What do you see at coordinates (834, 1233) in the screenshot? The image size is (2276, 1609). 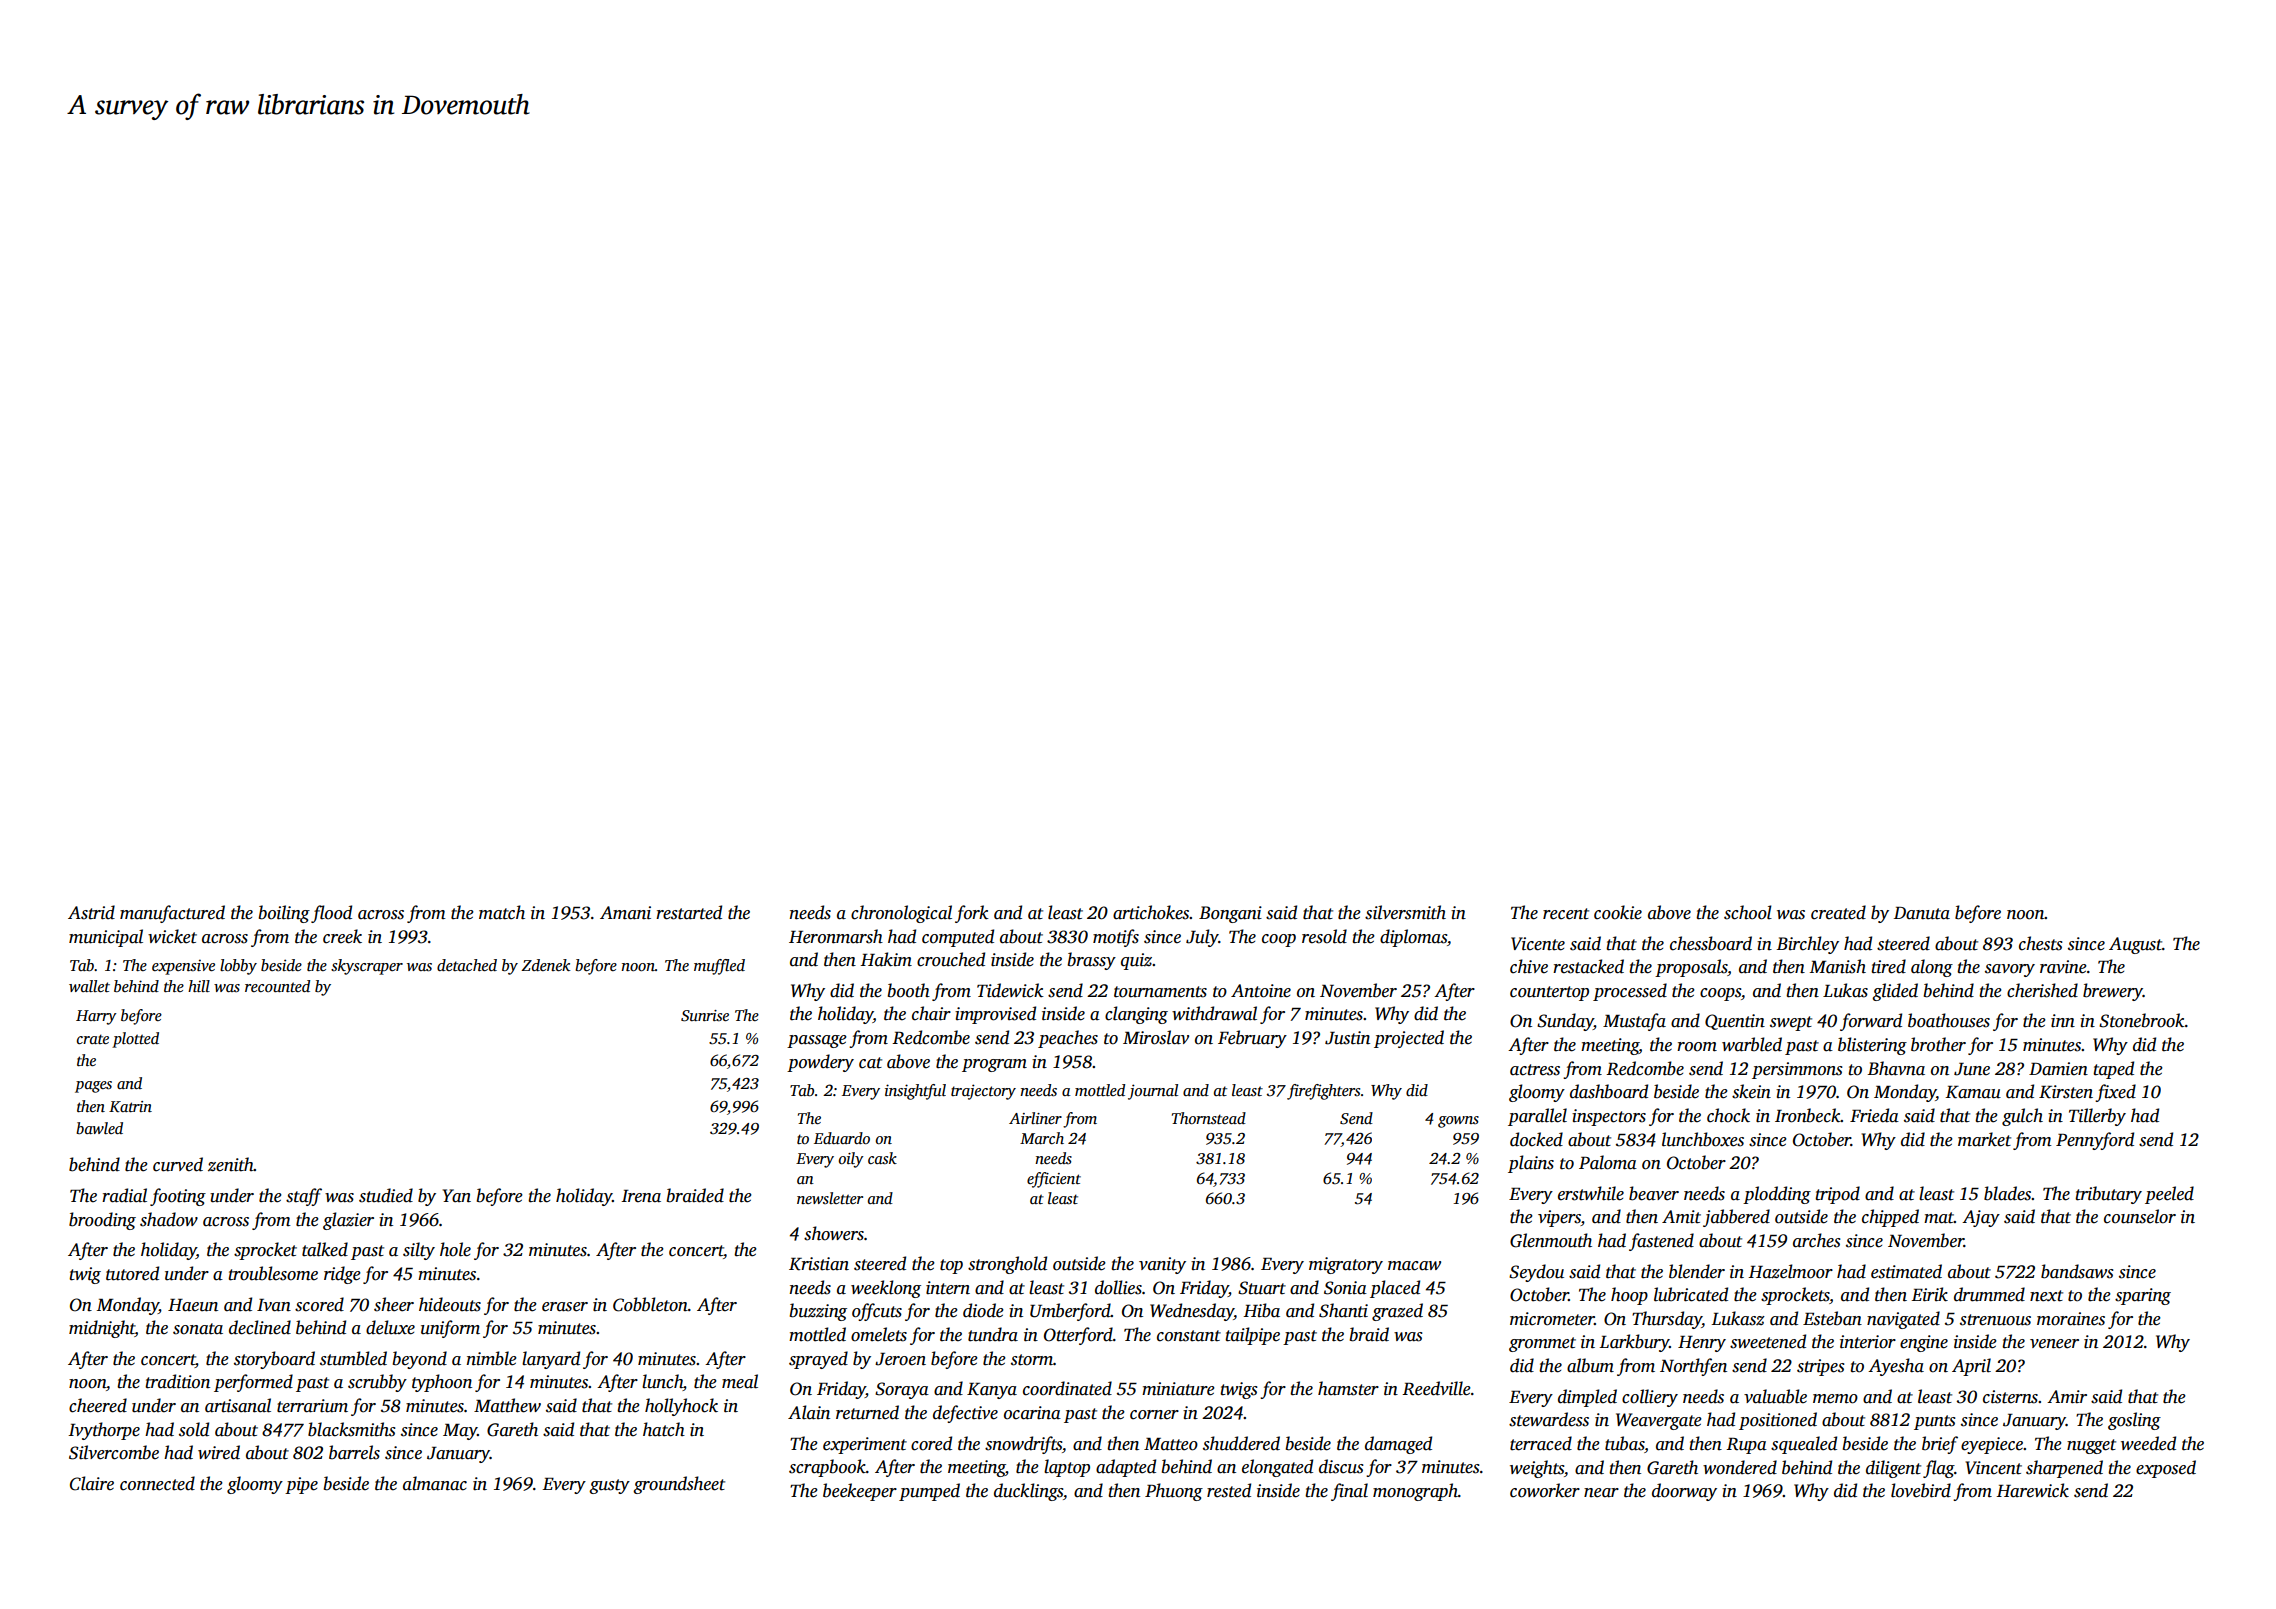 I see `showers` at bounding box center [834, 1233].
